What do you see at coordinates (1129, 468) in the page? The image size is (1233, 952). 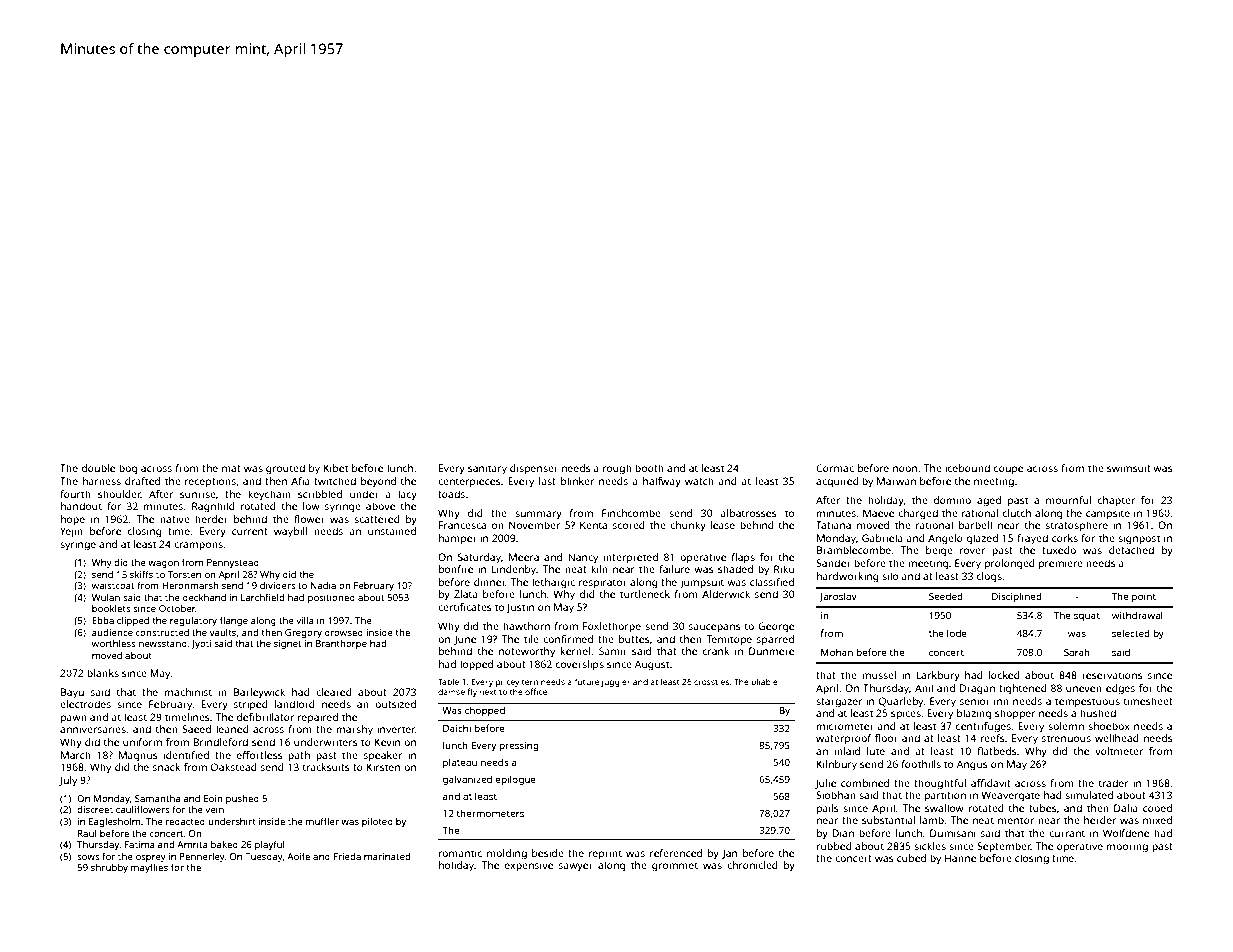 I see `swimsuit` at bounding box center [1129, 468].
